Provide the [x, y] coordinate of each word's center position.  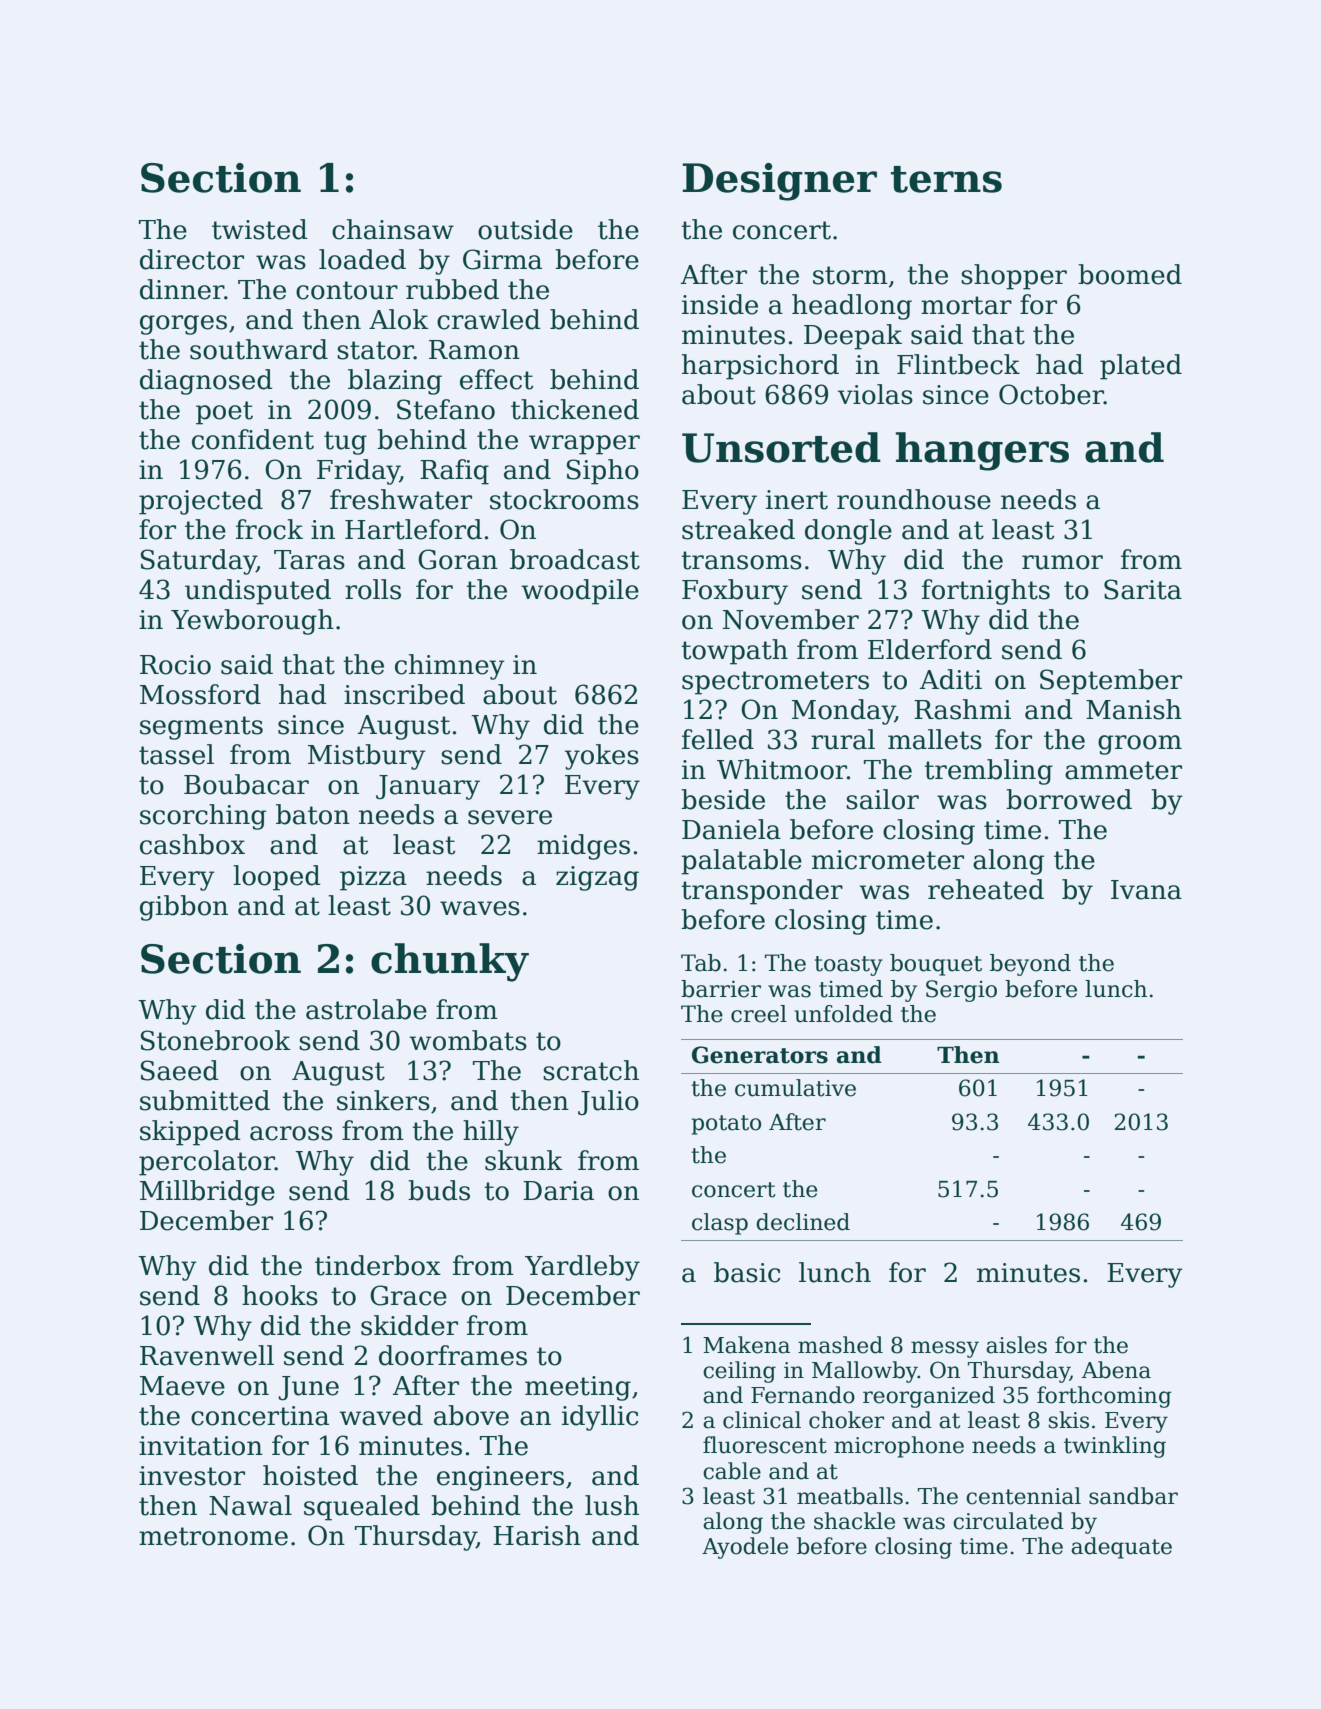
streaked [738, 529]
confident [253, 439]
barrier [721, 989]
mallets [935, 739]
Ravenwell [207, 1355]
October [1051, 394]
